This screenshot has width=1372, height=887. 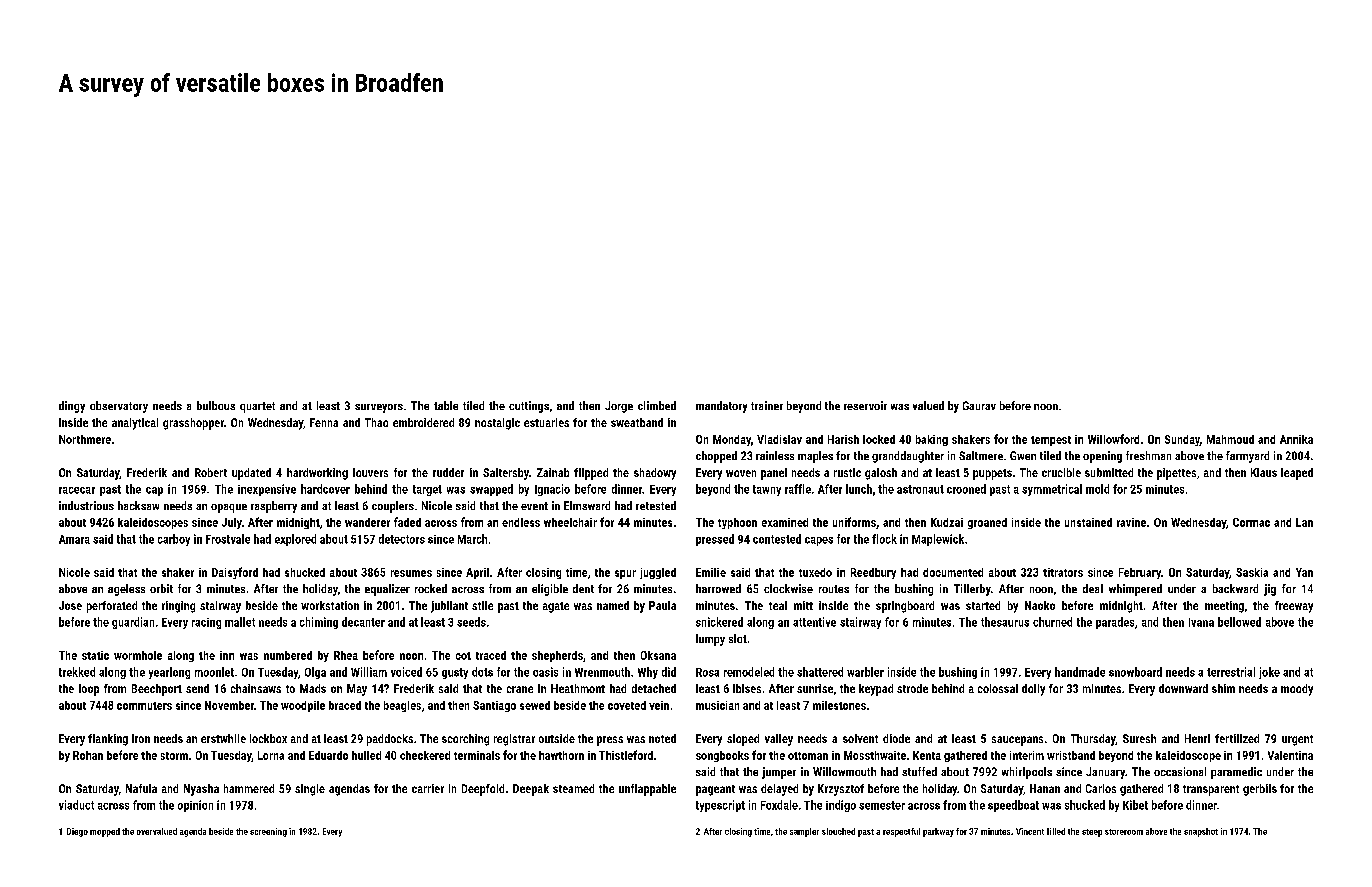 What do you see at coordinates (654, 688) in the screenshot?
I see `detached` at bounding box center [654, 688].
